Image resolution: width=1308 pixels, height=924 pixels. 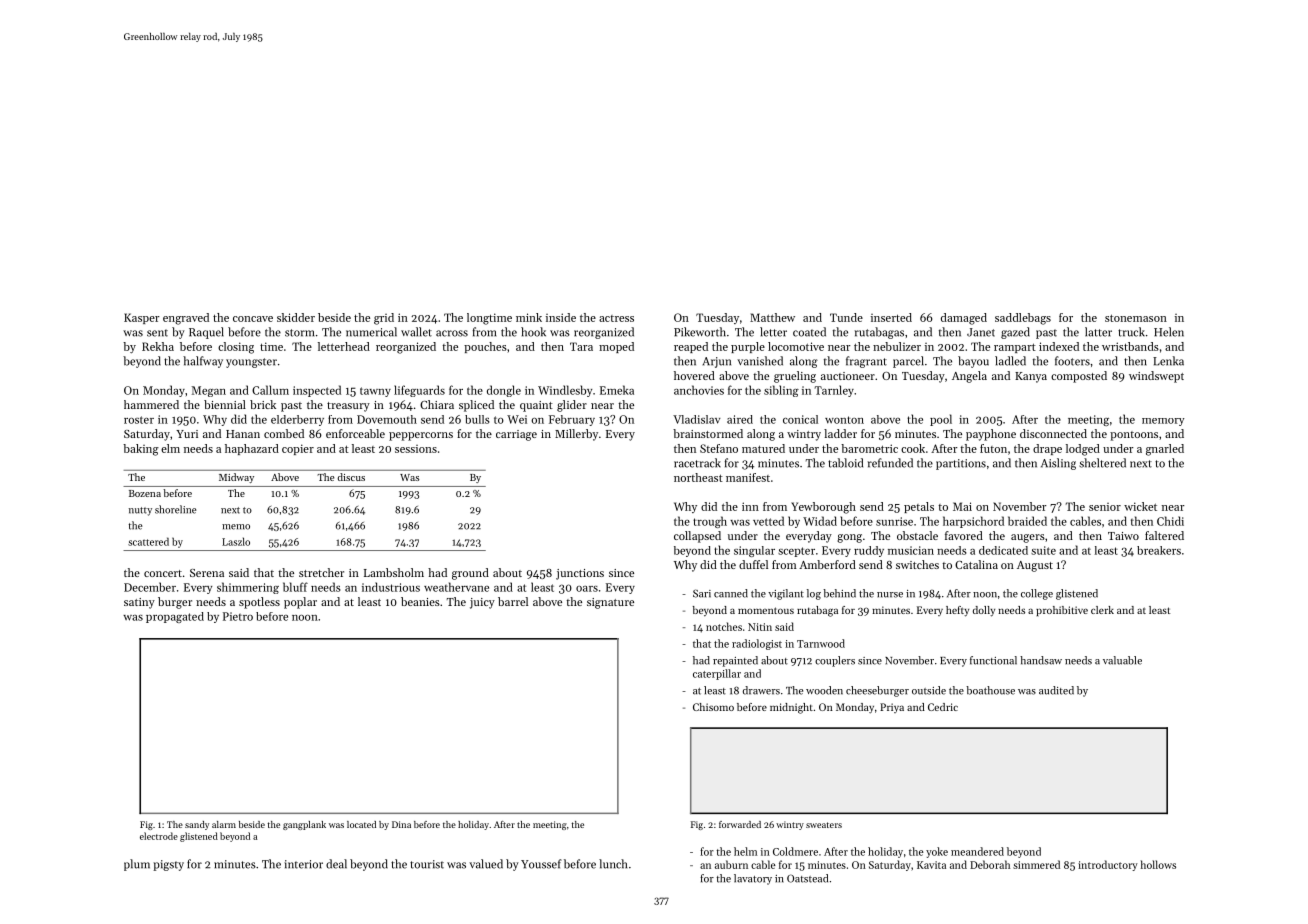 I want to click on favored, so click(x=964, y=535).
